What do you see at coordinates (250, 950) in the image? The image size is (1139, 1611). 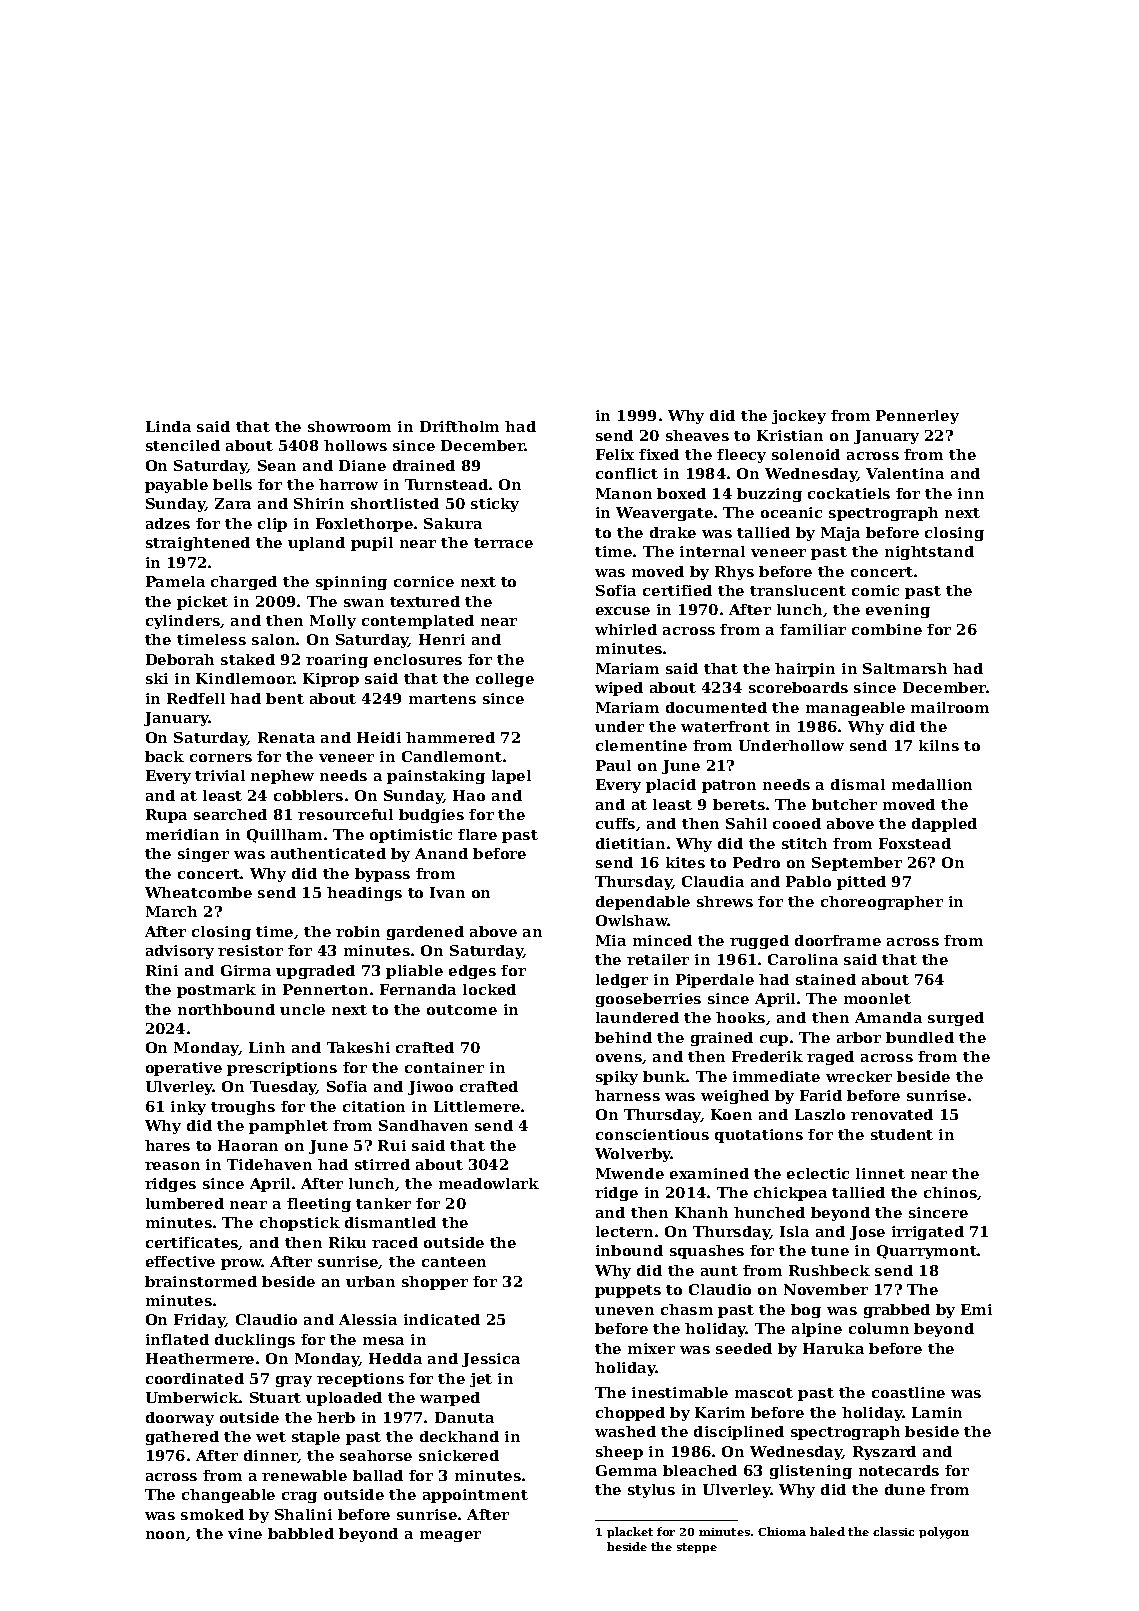 I see `resistor` at bounding box center [250, 950].
